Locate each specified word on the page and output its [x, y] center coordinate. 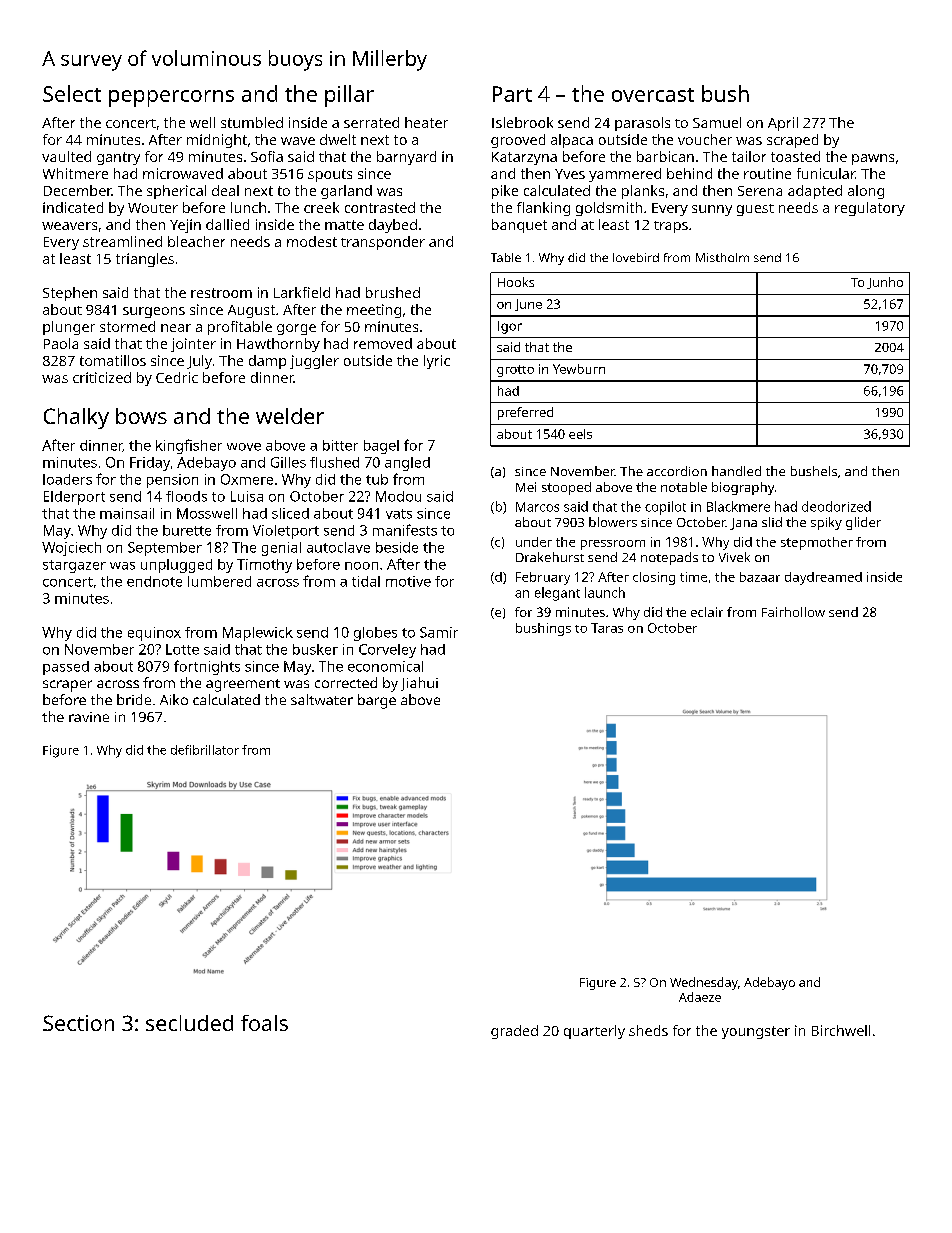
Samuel [717, 122]
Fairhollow [793, 612]
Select [72, 93]
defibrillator [205, 750]
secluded [189, 1023]
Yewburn [579, 369]
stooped [566, 488]
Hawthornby [278, 345]
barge [377, 701]
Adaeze [700, 997]
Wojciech [71, 549]
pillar [349, 96]
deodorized [836, 506]
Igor [510, 327]
